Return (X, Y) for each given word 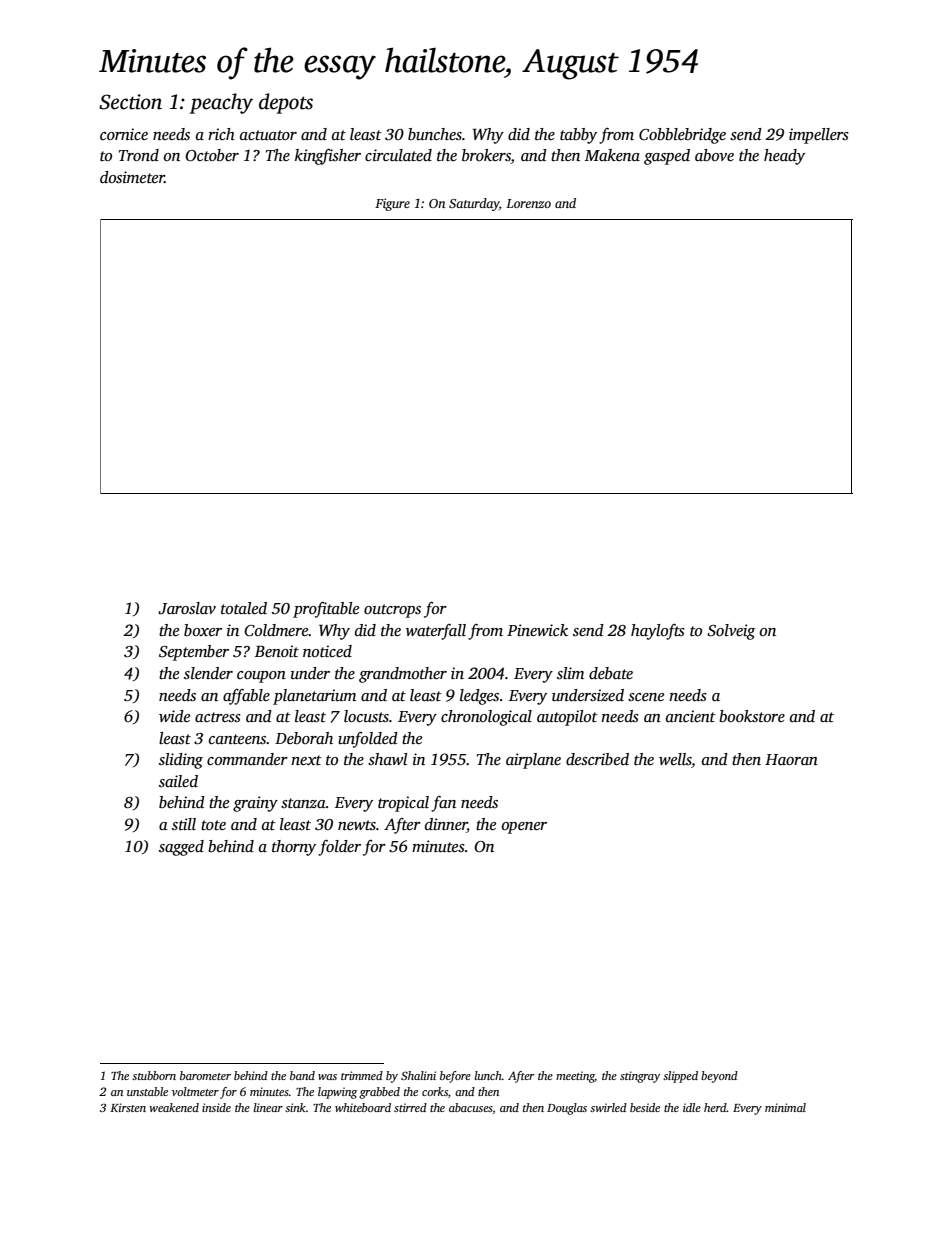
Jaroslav (187, 608)
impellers (819, 136)
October (212, 155)
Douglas (567, 1109)
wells (675, 760)
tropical (403, 804)
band (302, 1075)
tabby (578, 136)
